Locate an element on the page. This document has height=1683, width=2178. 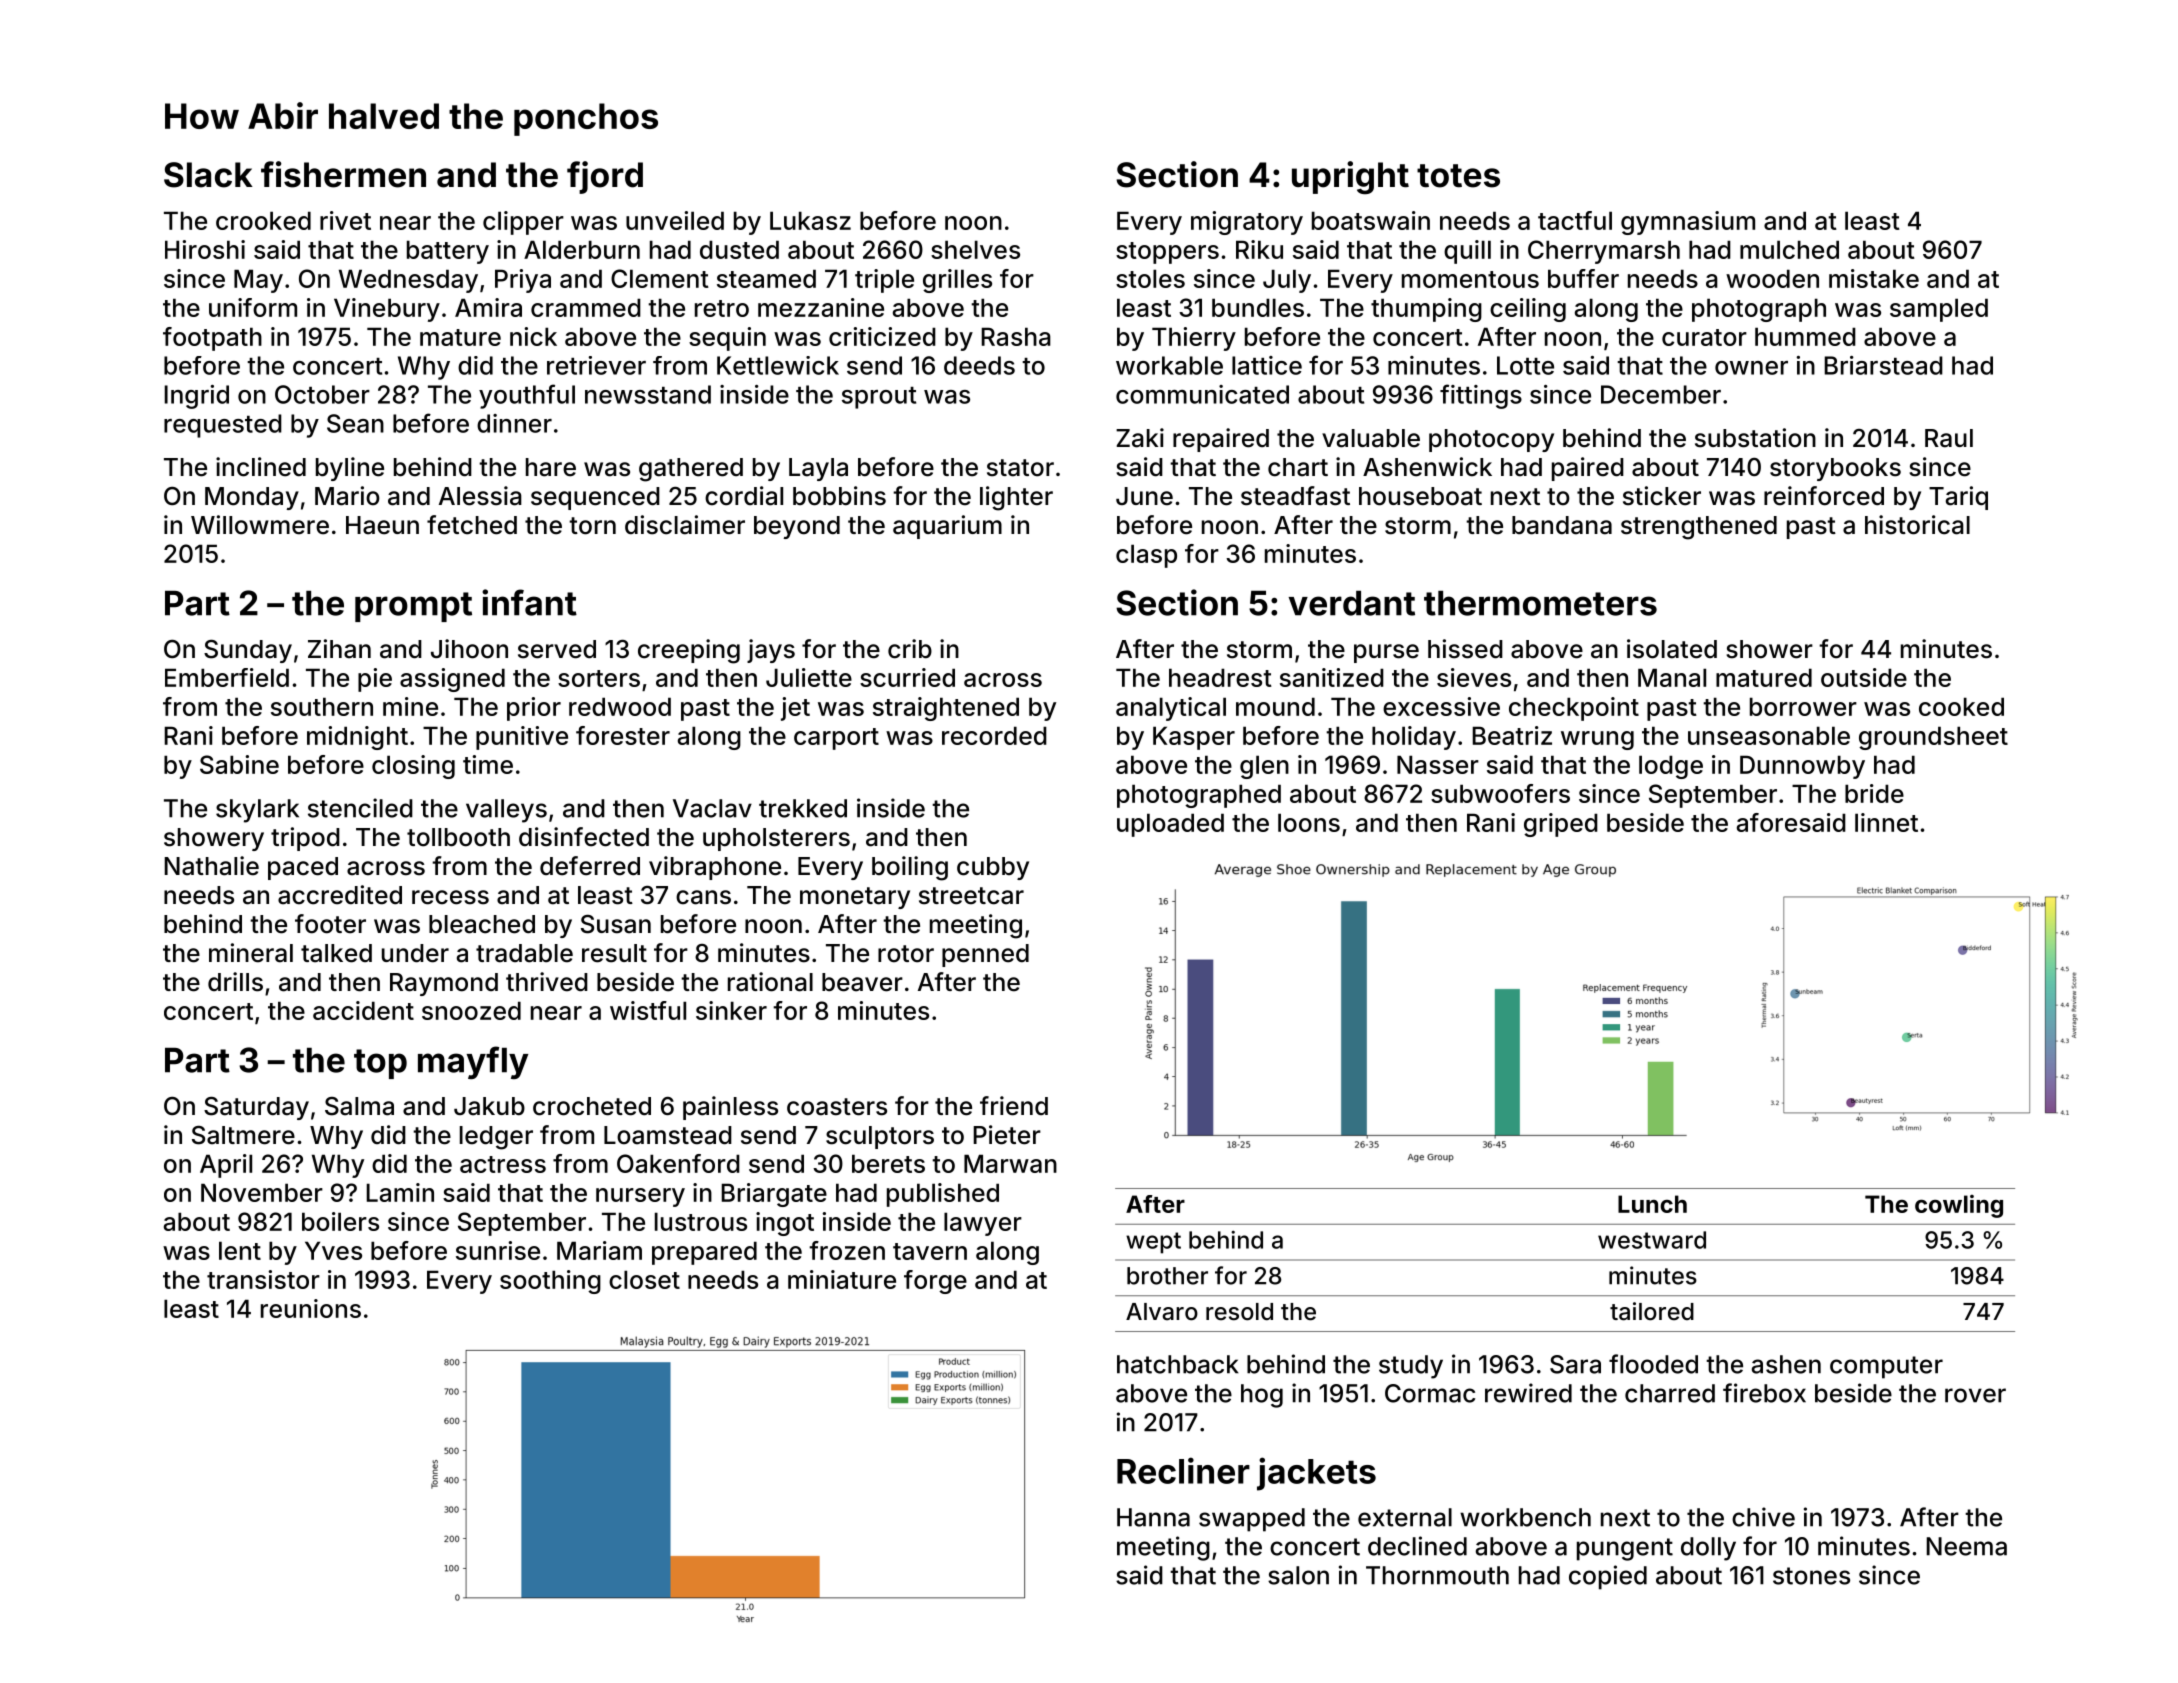
fishermen is located at coordinates (343, 174).
